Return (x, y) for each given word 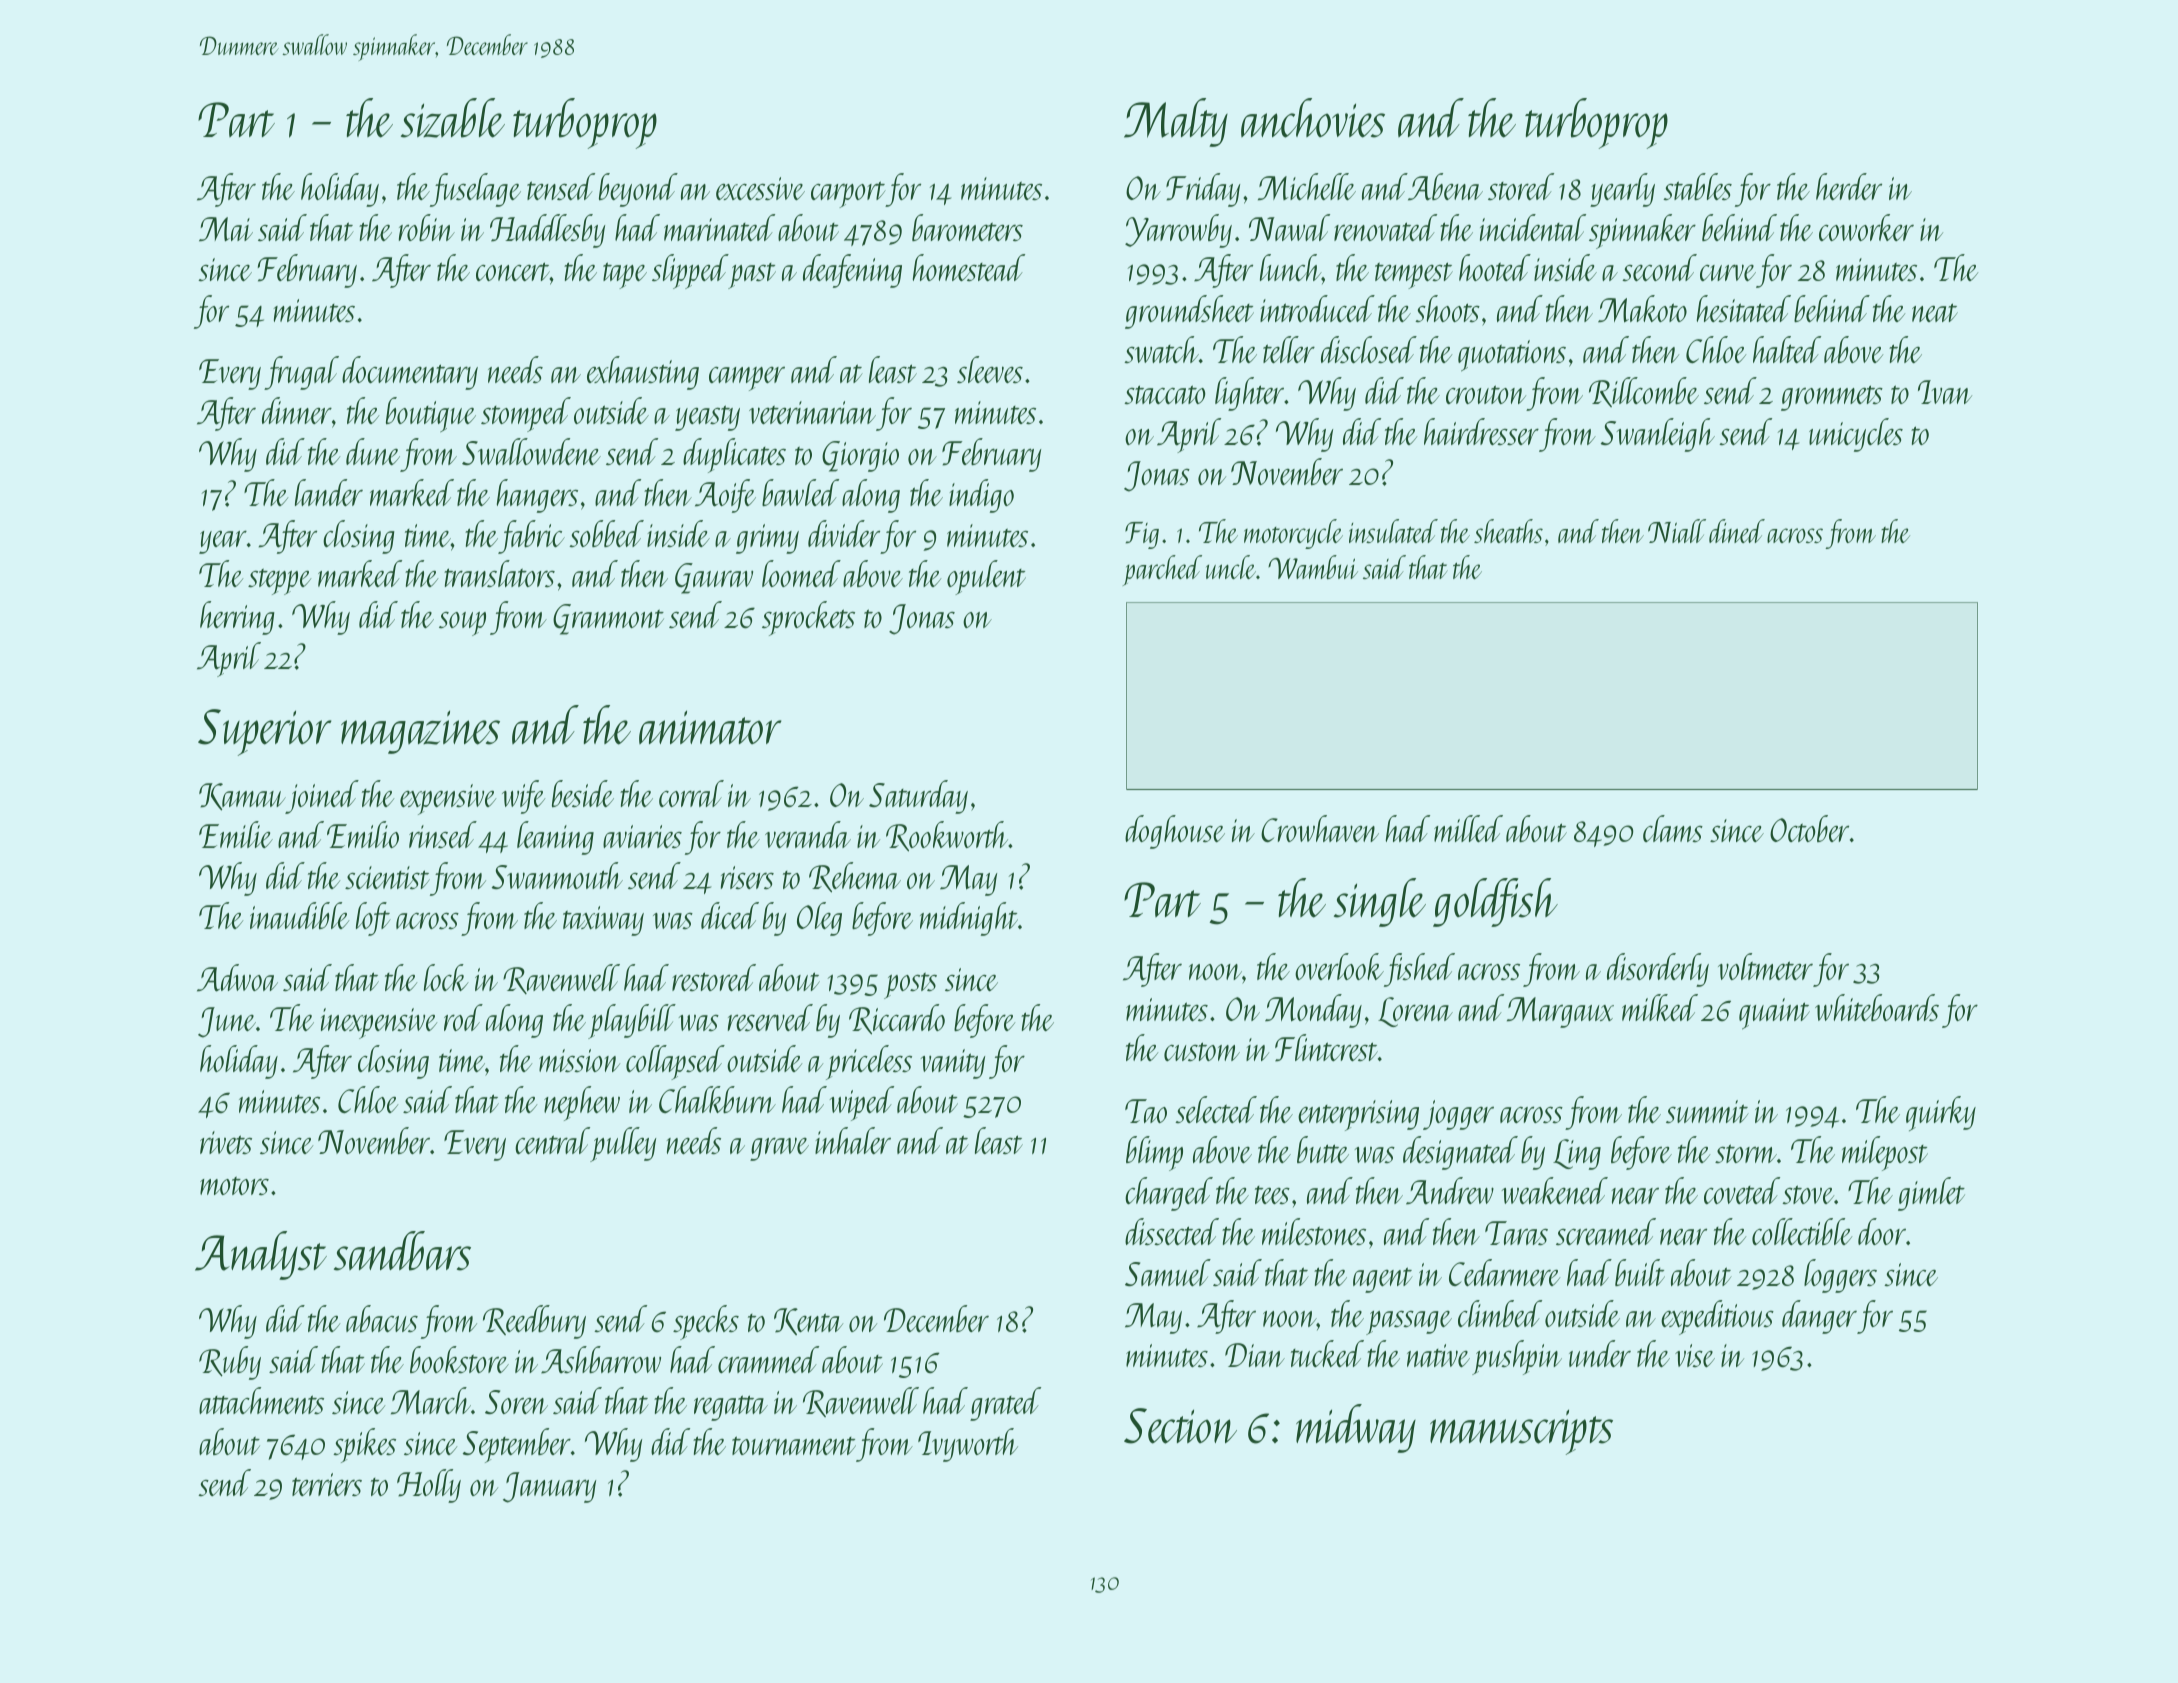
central (552, 1140)
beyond (638, 190)
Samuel (1168, 1272)
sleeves (990, 369)
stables (1697, 186)
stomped (526, 414)
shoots (1447, 308)
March (431, 1400)
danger (1819, 1317)
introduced (1317, 308)
